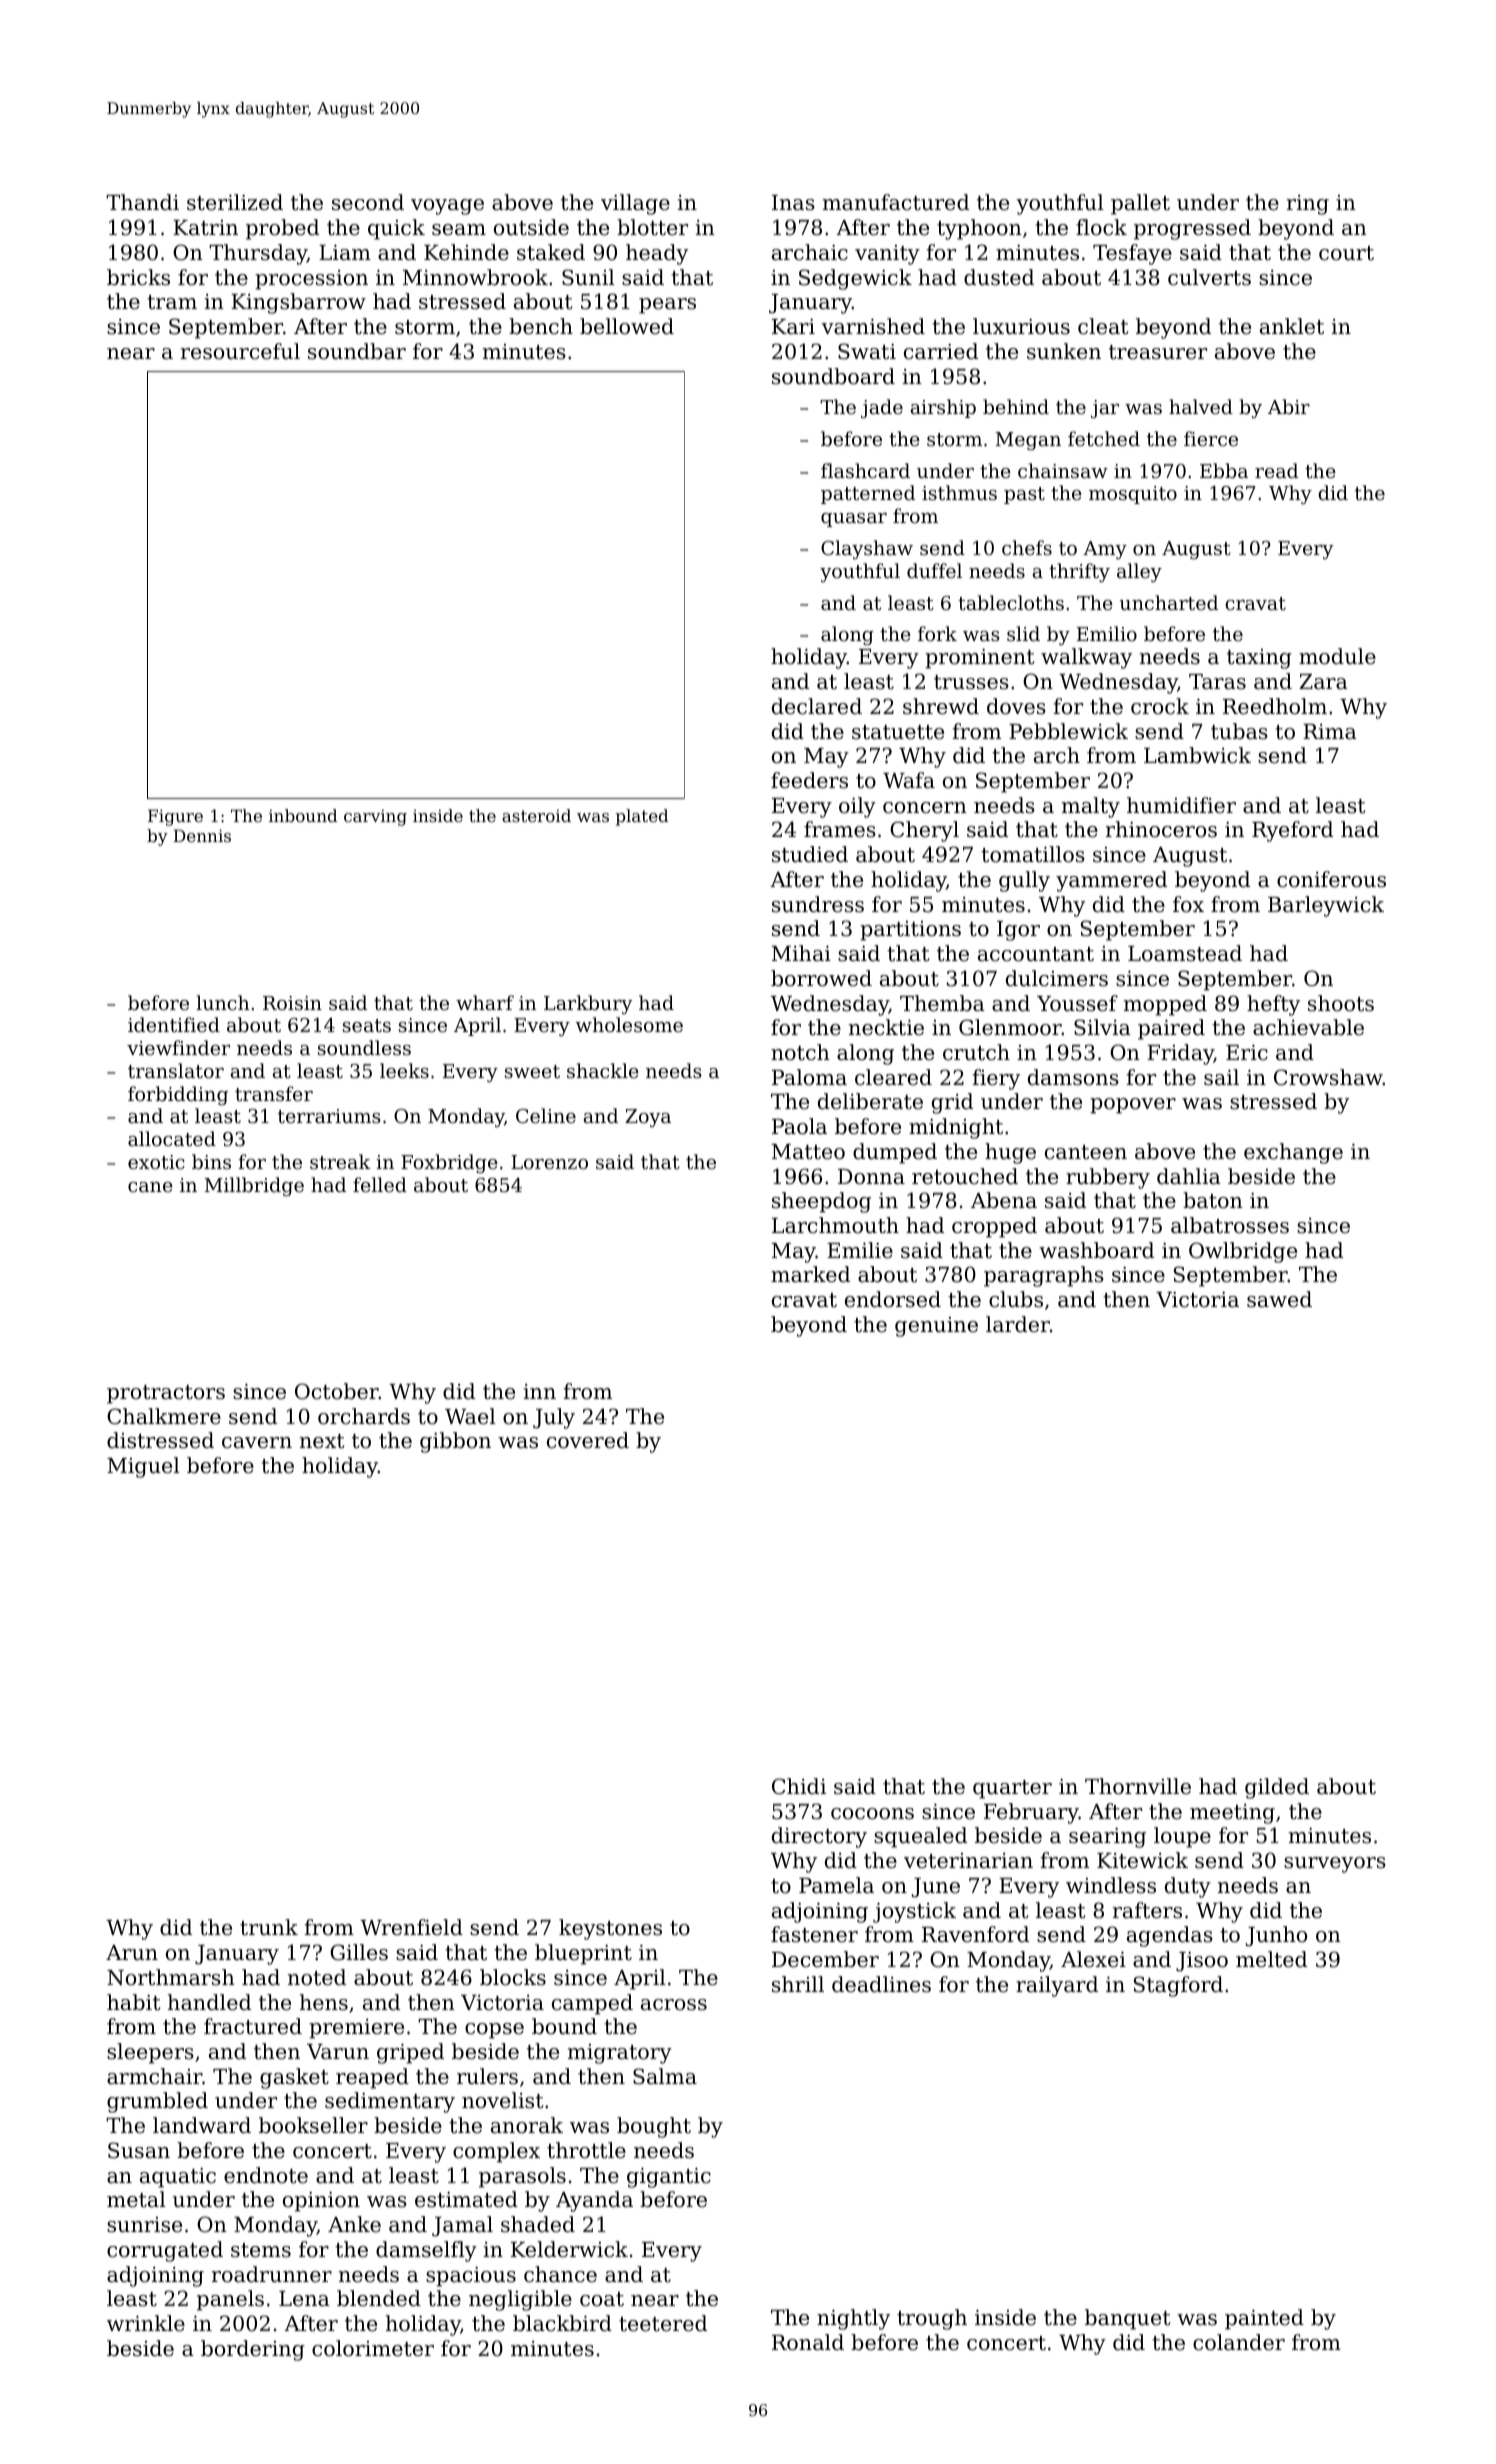  What do you see at coordinates (142, 202) in the image?
I see `Thandi` at bounding box center [142, 202].
